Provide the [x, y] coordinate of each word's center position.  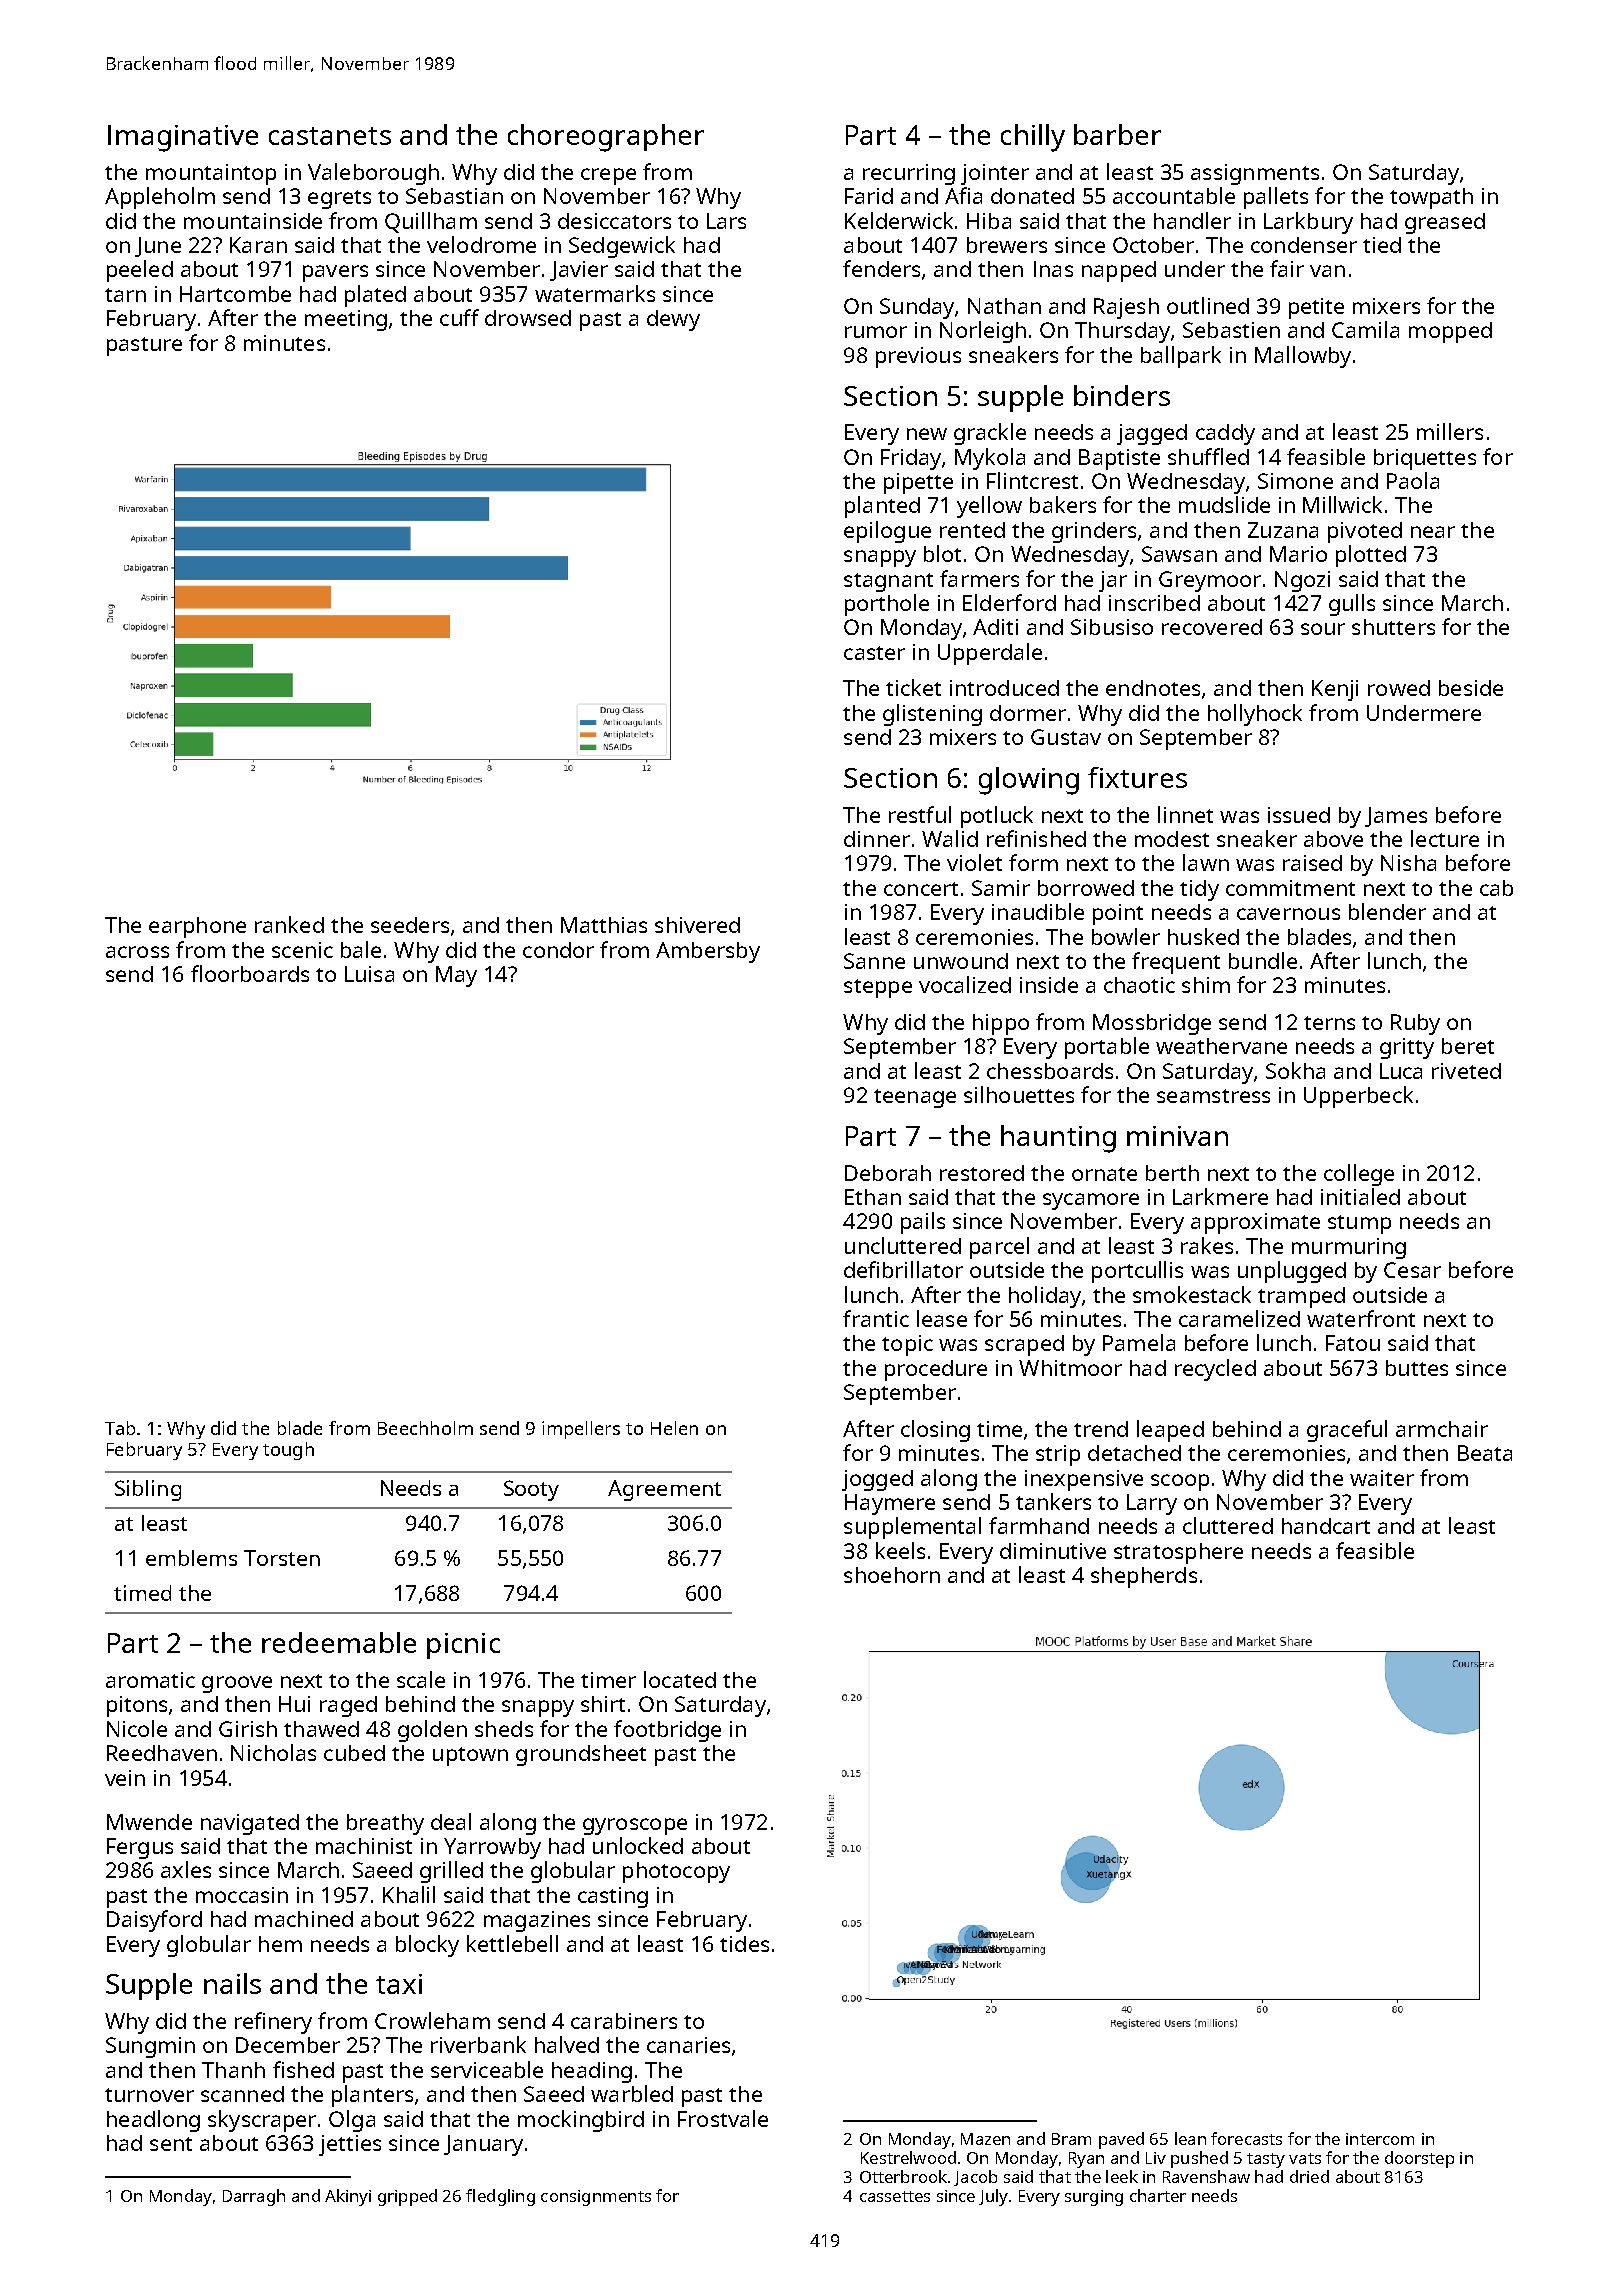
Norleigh [983, 332]
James [1396, 817]
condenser [1304, 245]
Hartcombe [235, 294]
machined [304, 1919]
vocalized [965, 984]
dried [1309, 2176]
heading [592, 2072]
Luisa [369, 974]
